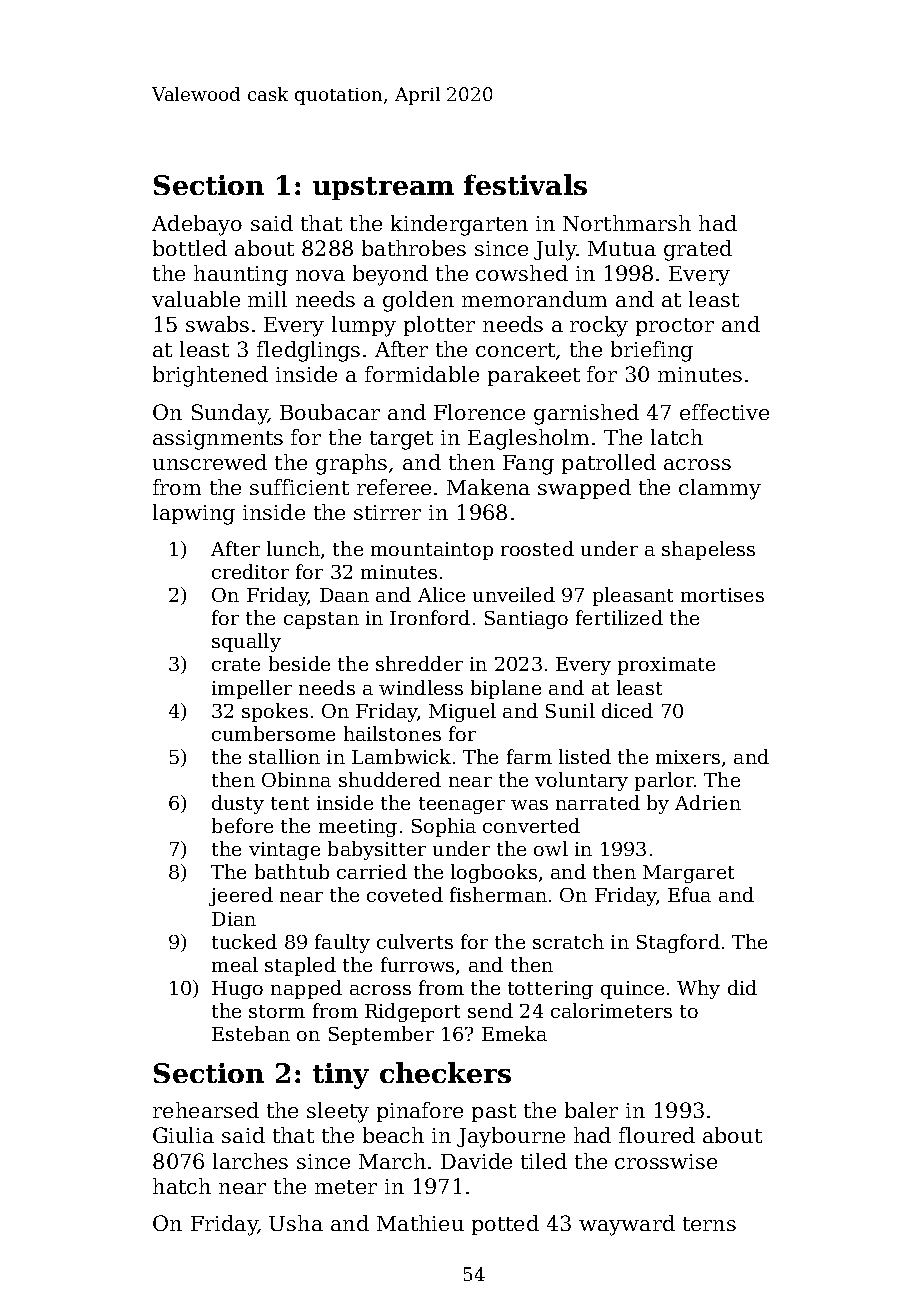  Describe the element at coordinates (537, 548) in the screenshot. I see `roosted` at that location.
